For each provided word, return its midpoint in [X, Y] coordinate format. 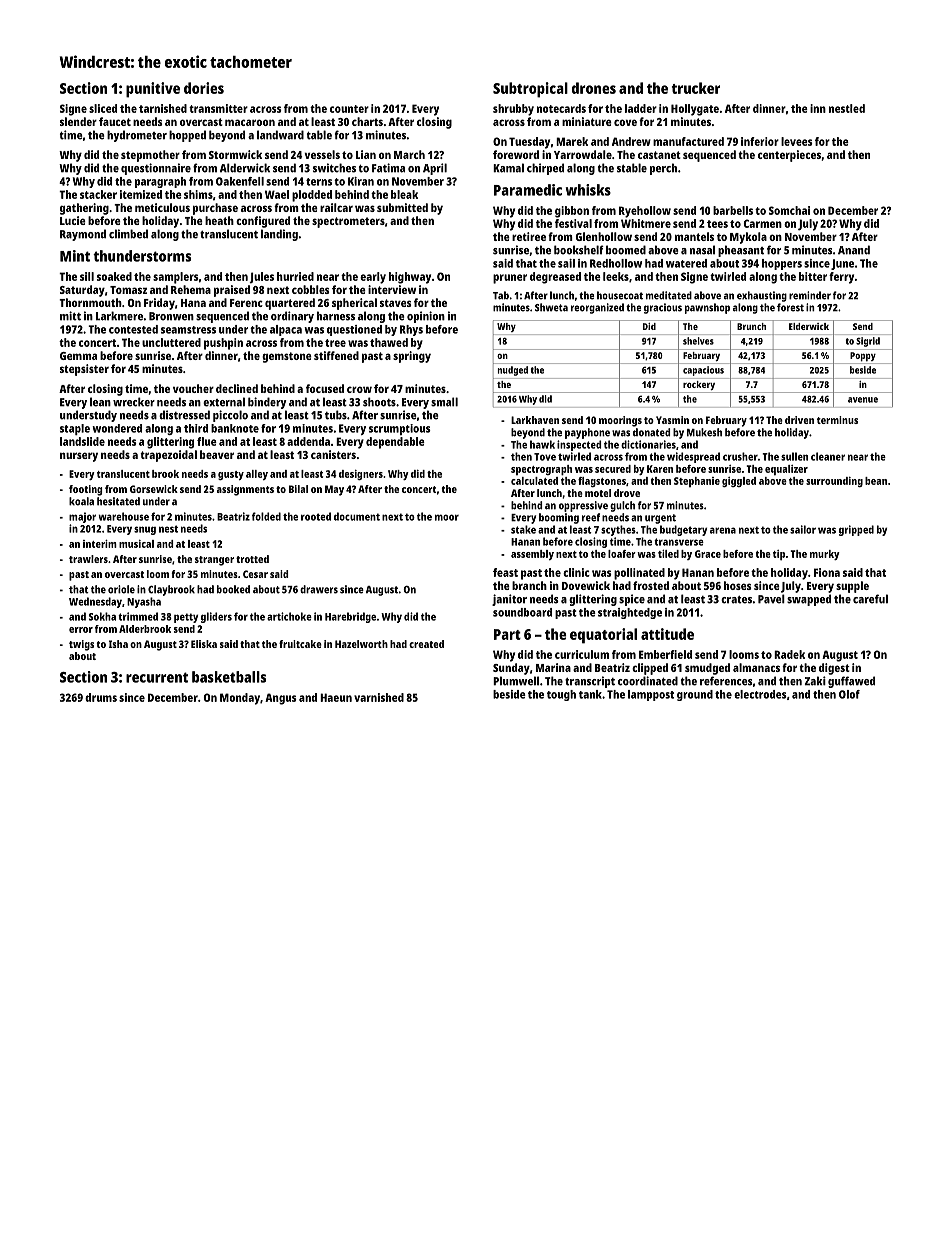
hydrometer [137, 136]
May [334, 490]
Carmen [763, 223]
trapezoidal [168, 456]
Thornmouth [90, 302]
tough [561, 695]
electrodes [760, 694]
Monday [240, 699]
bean [876, 481]
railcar [336, 207]
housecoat [620, 295]
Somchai [789, 210]
